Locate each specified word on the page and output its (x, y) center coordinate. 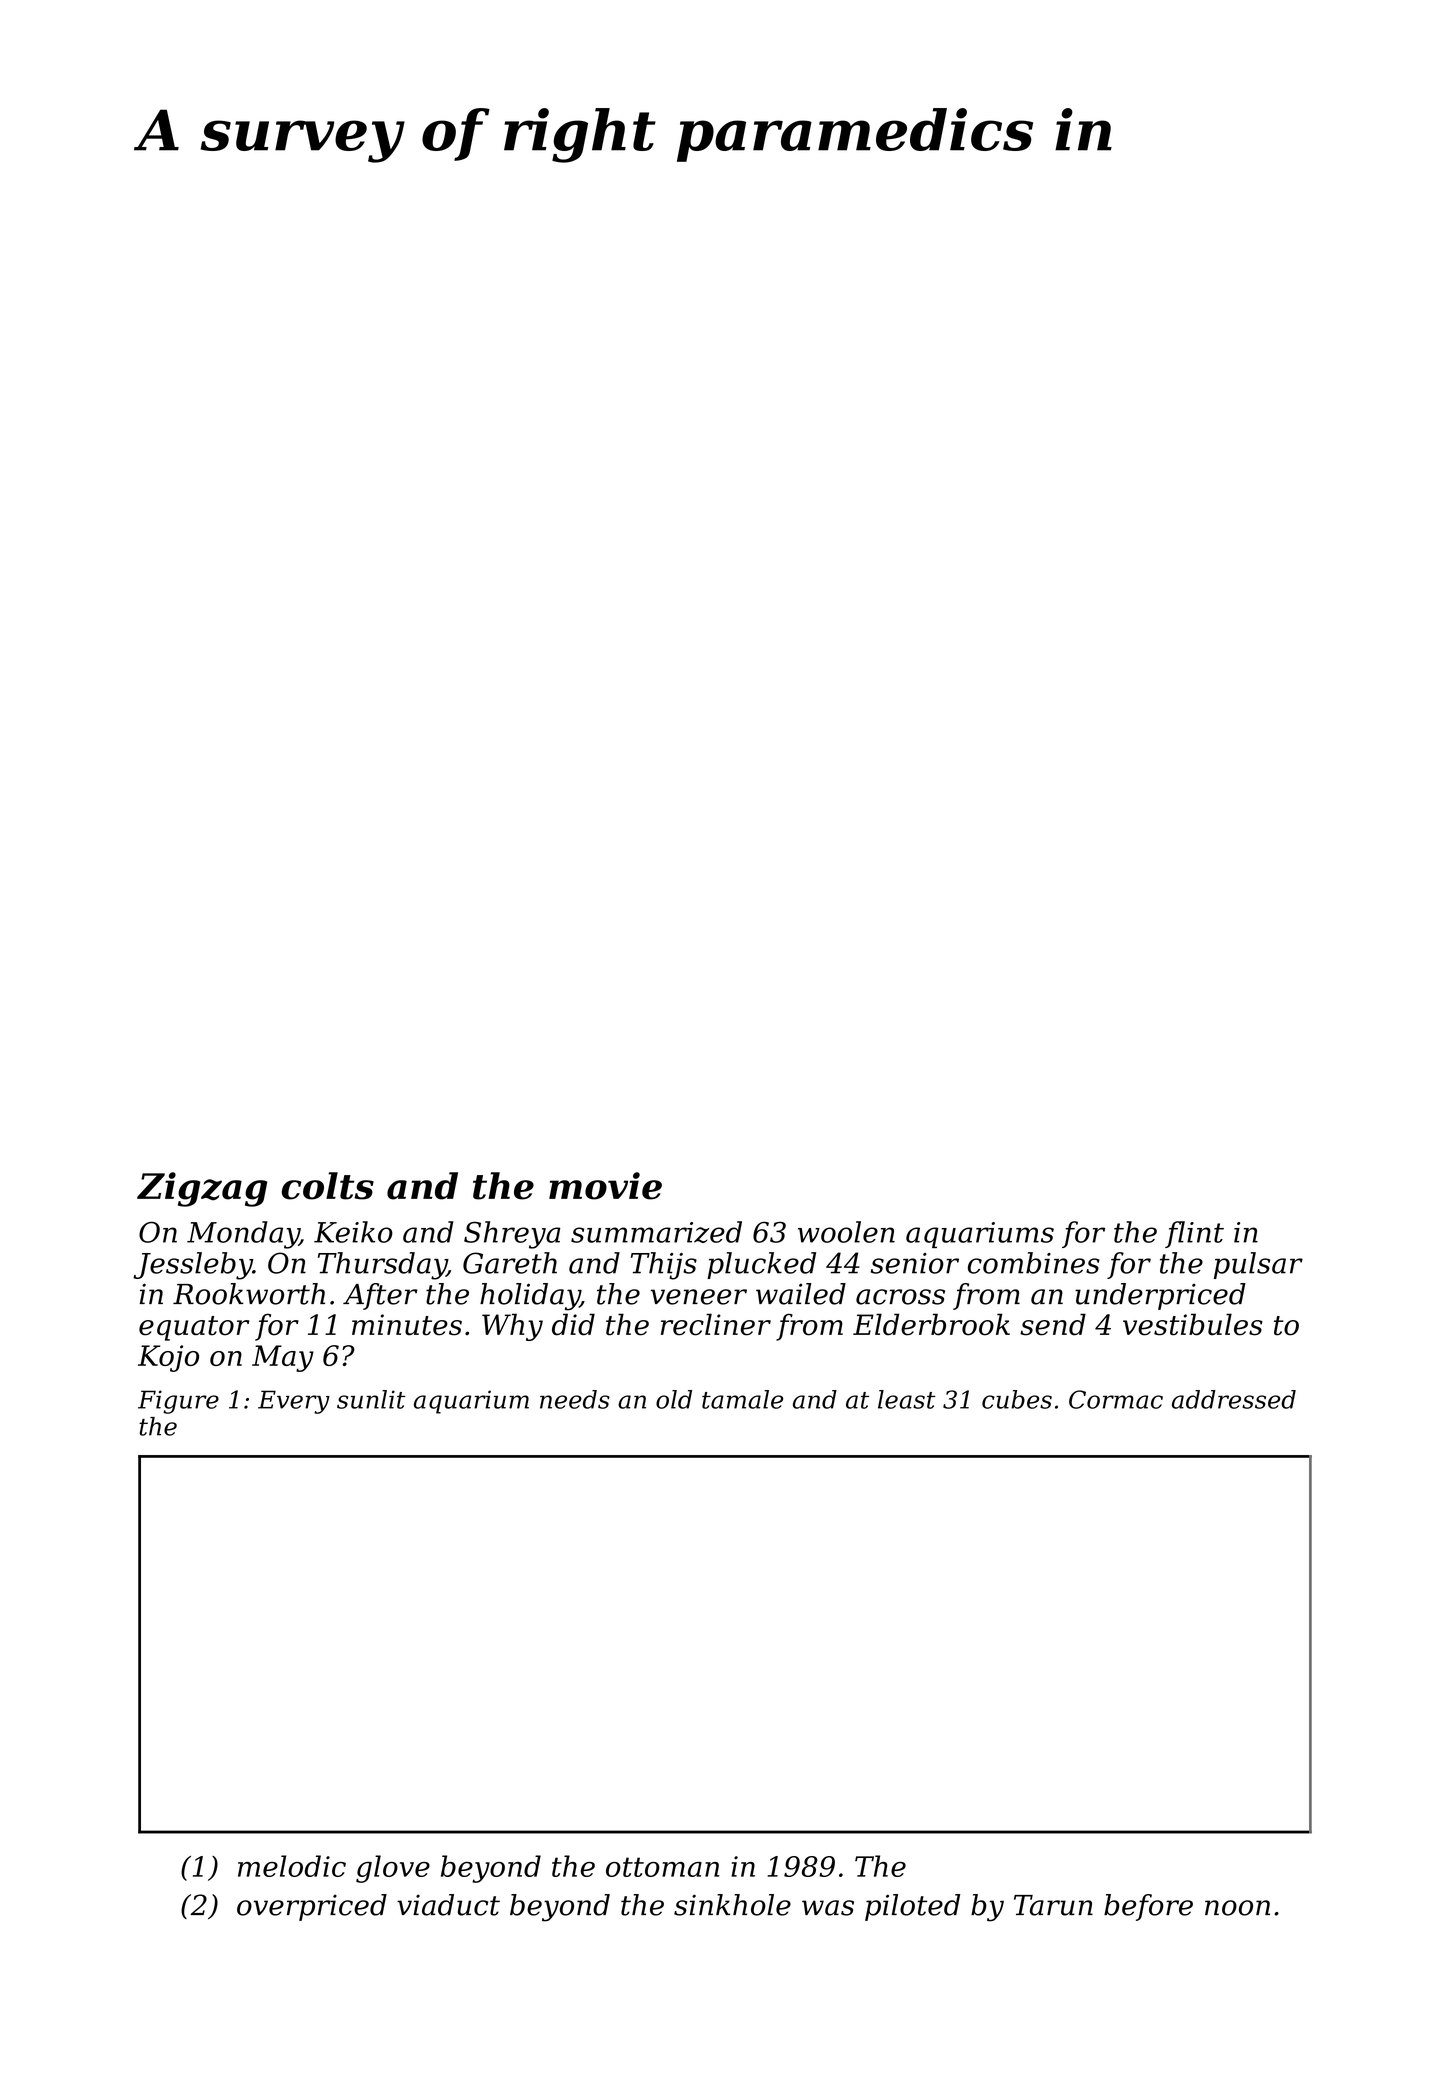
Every (294, 1402)
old (674, 1399)
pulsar (1258, 1265)
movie (605, 1186)
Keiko (353, 1232)
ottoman (662, 1867)
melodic (292, 1866)
